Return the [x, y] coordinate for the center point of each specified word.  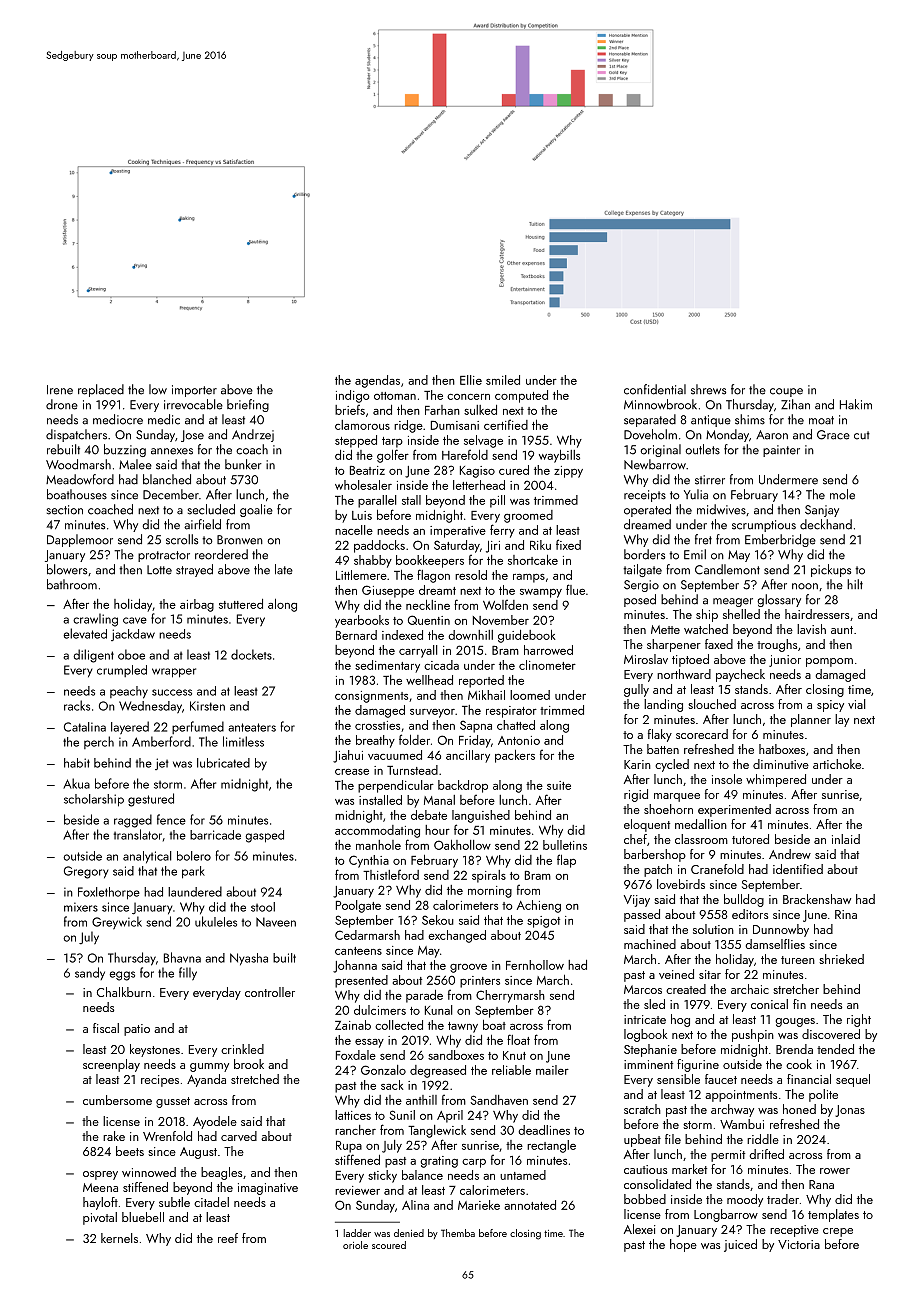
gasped [264, 836]
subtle [174, 1202]
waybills [559, 456]
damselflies [775, 944]
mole [842, 494]
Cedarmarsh [367, 935]
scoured [389, 1245]
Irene [60, 390]
